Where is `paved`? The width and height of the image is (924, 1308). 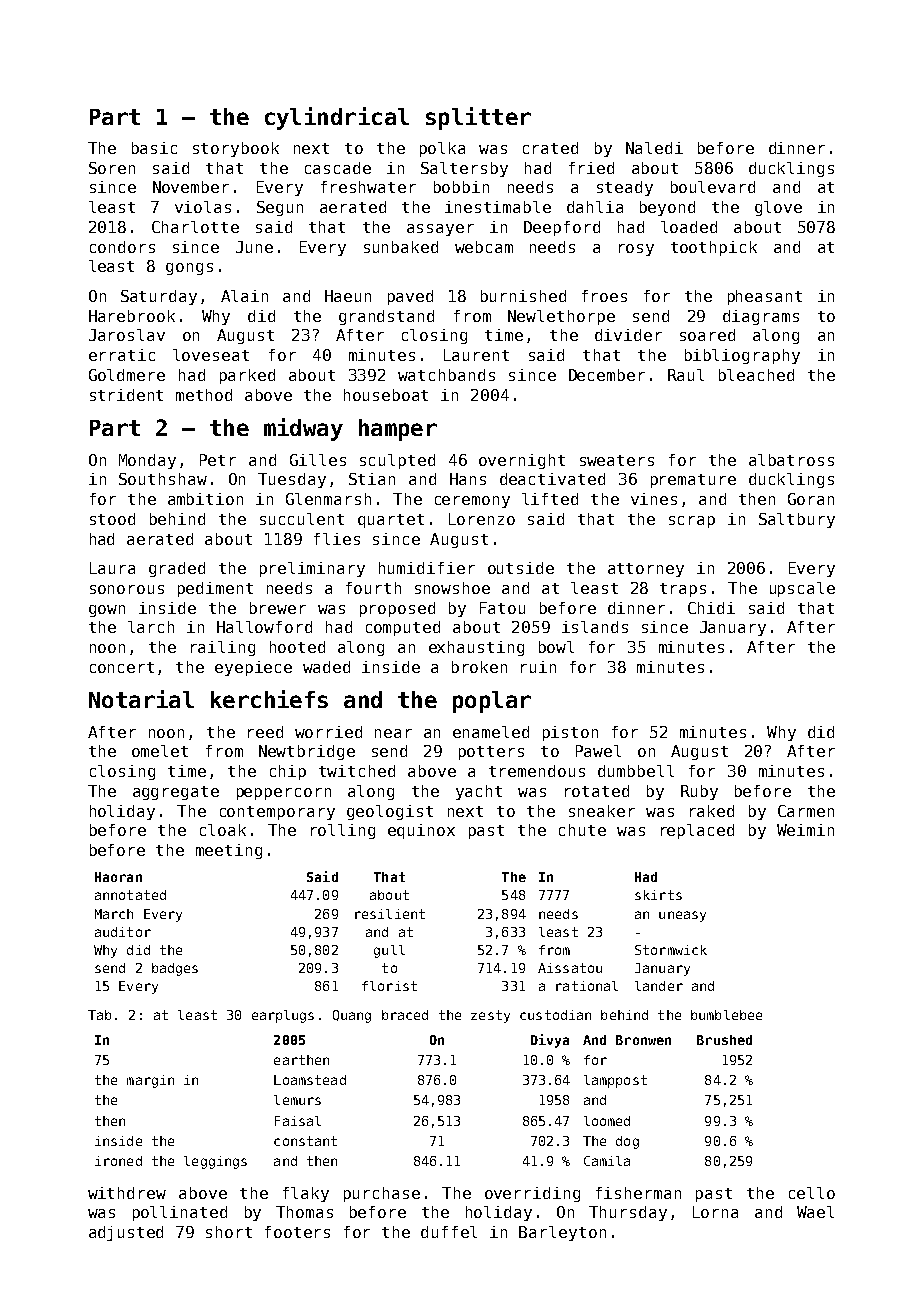
paved is located at coordinates (410, 297).
